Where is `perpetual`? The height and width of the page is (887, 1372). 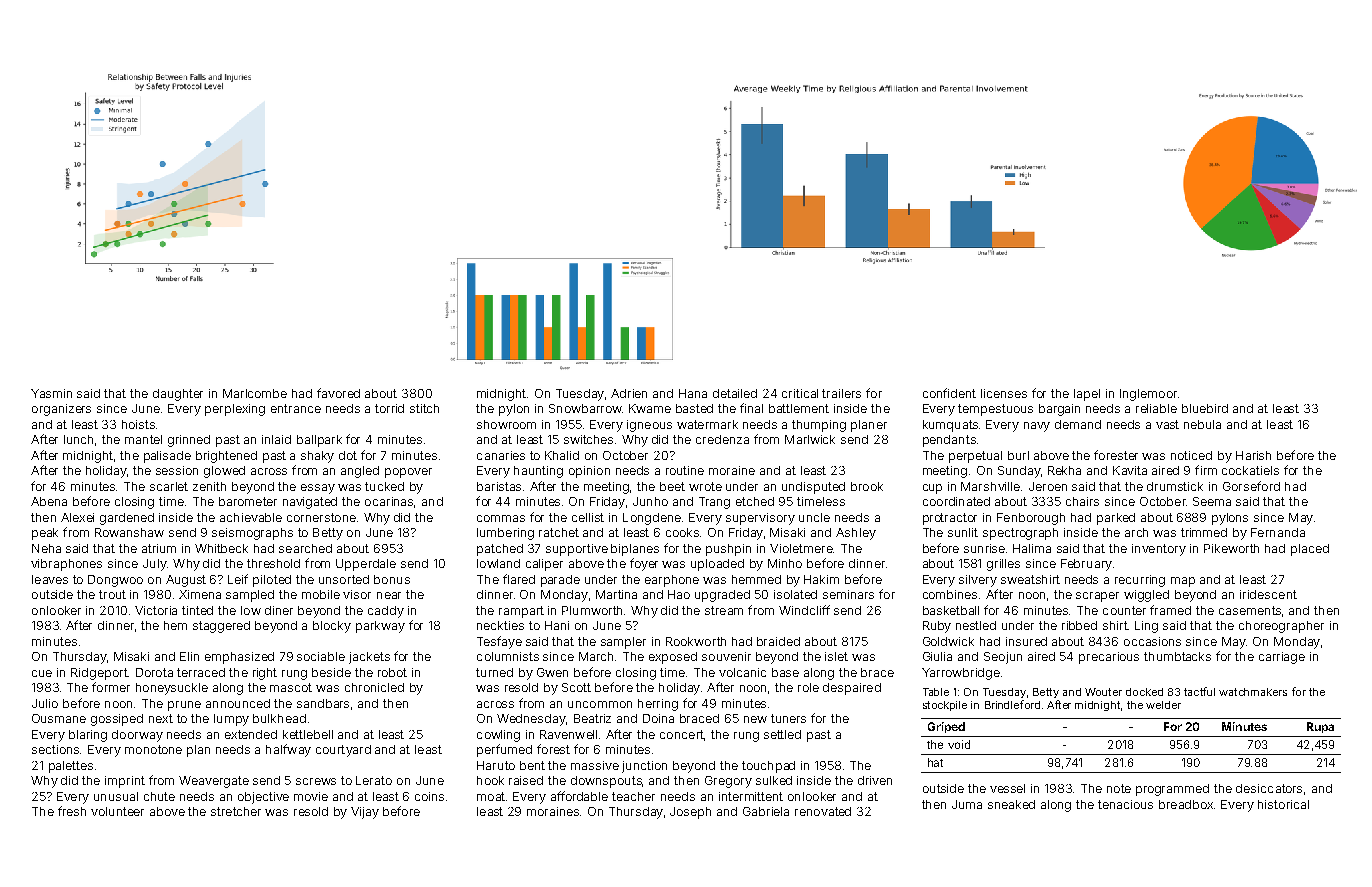 perpetual is located at coordinates (975, 457).
